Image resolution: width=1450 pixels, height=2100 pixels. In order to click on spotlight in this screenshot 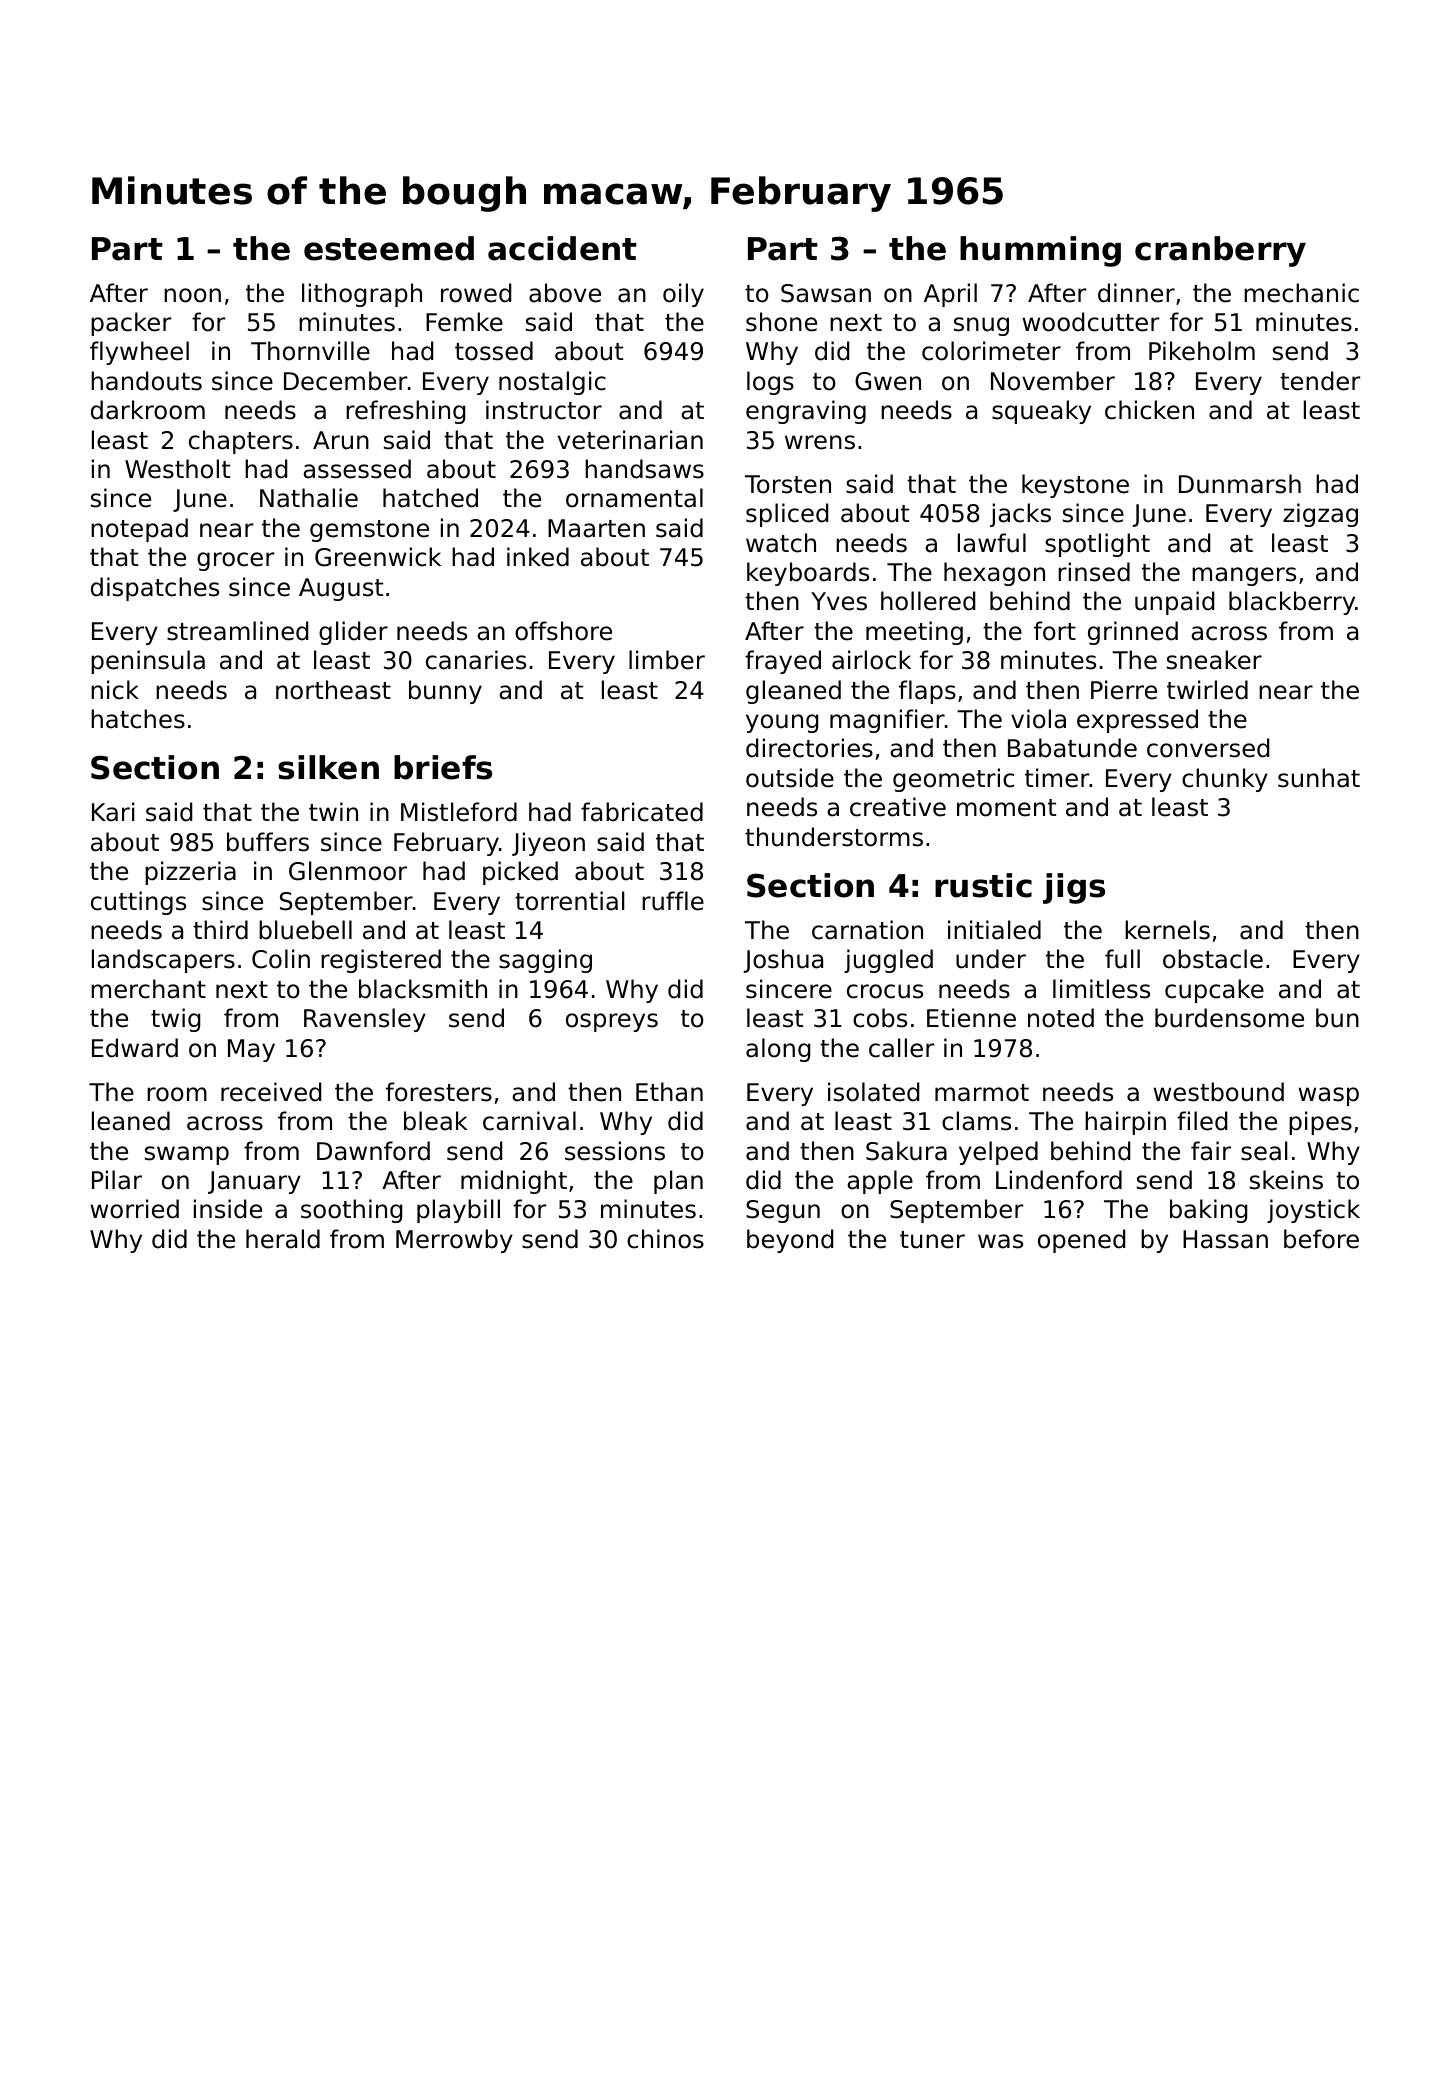, I will do `click(1097, 545)`.
